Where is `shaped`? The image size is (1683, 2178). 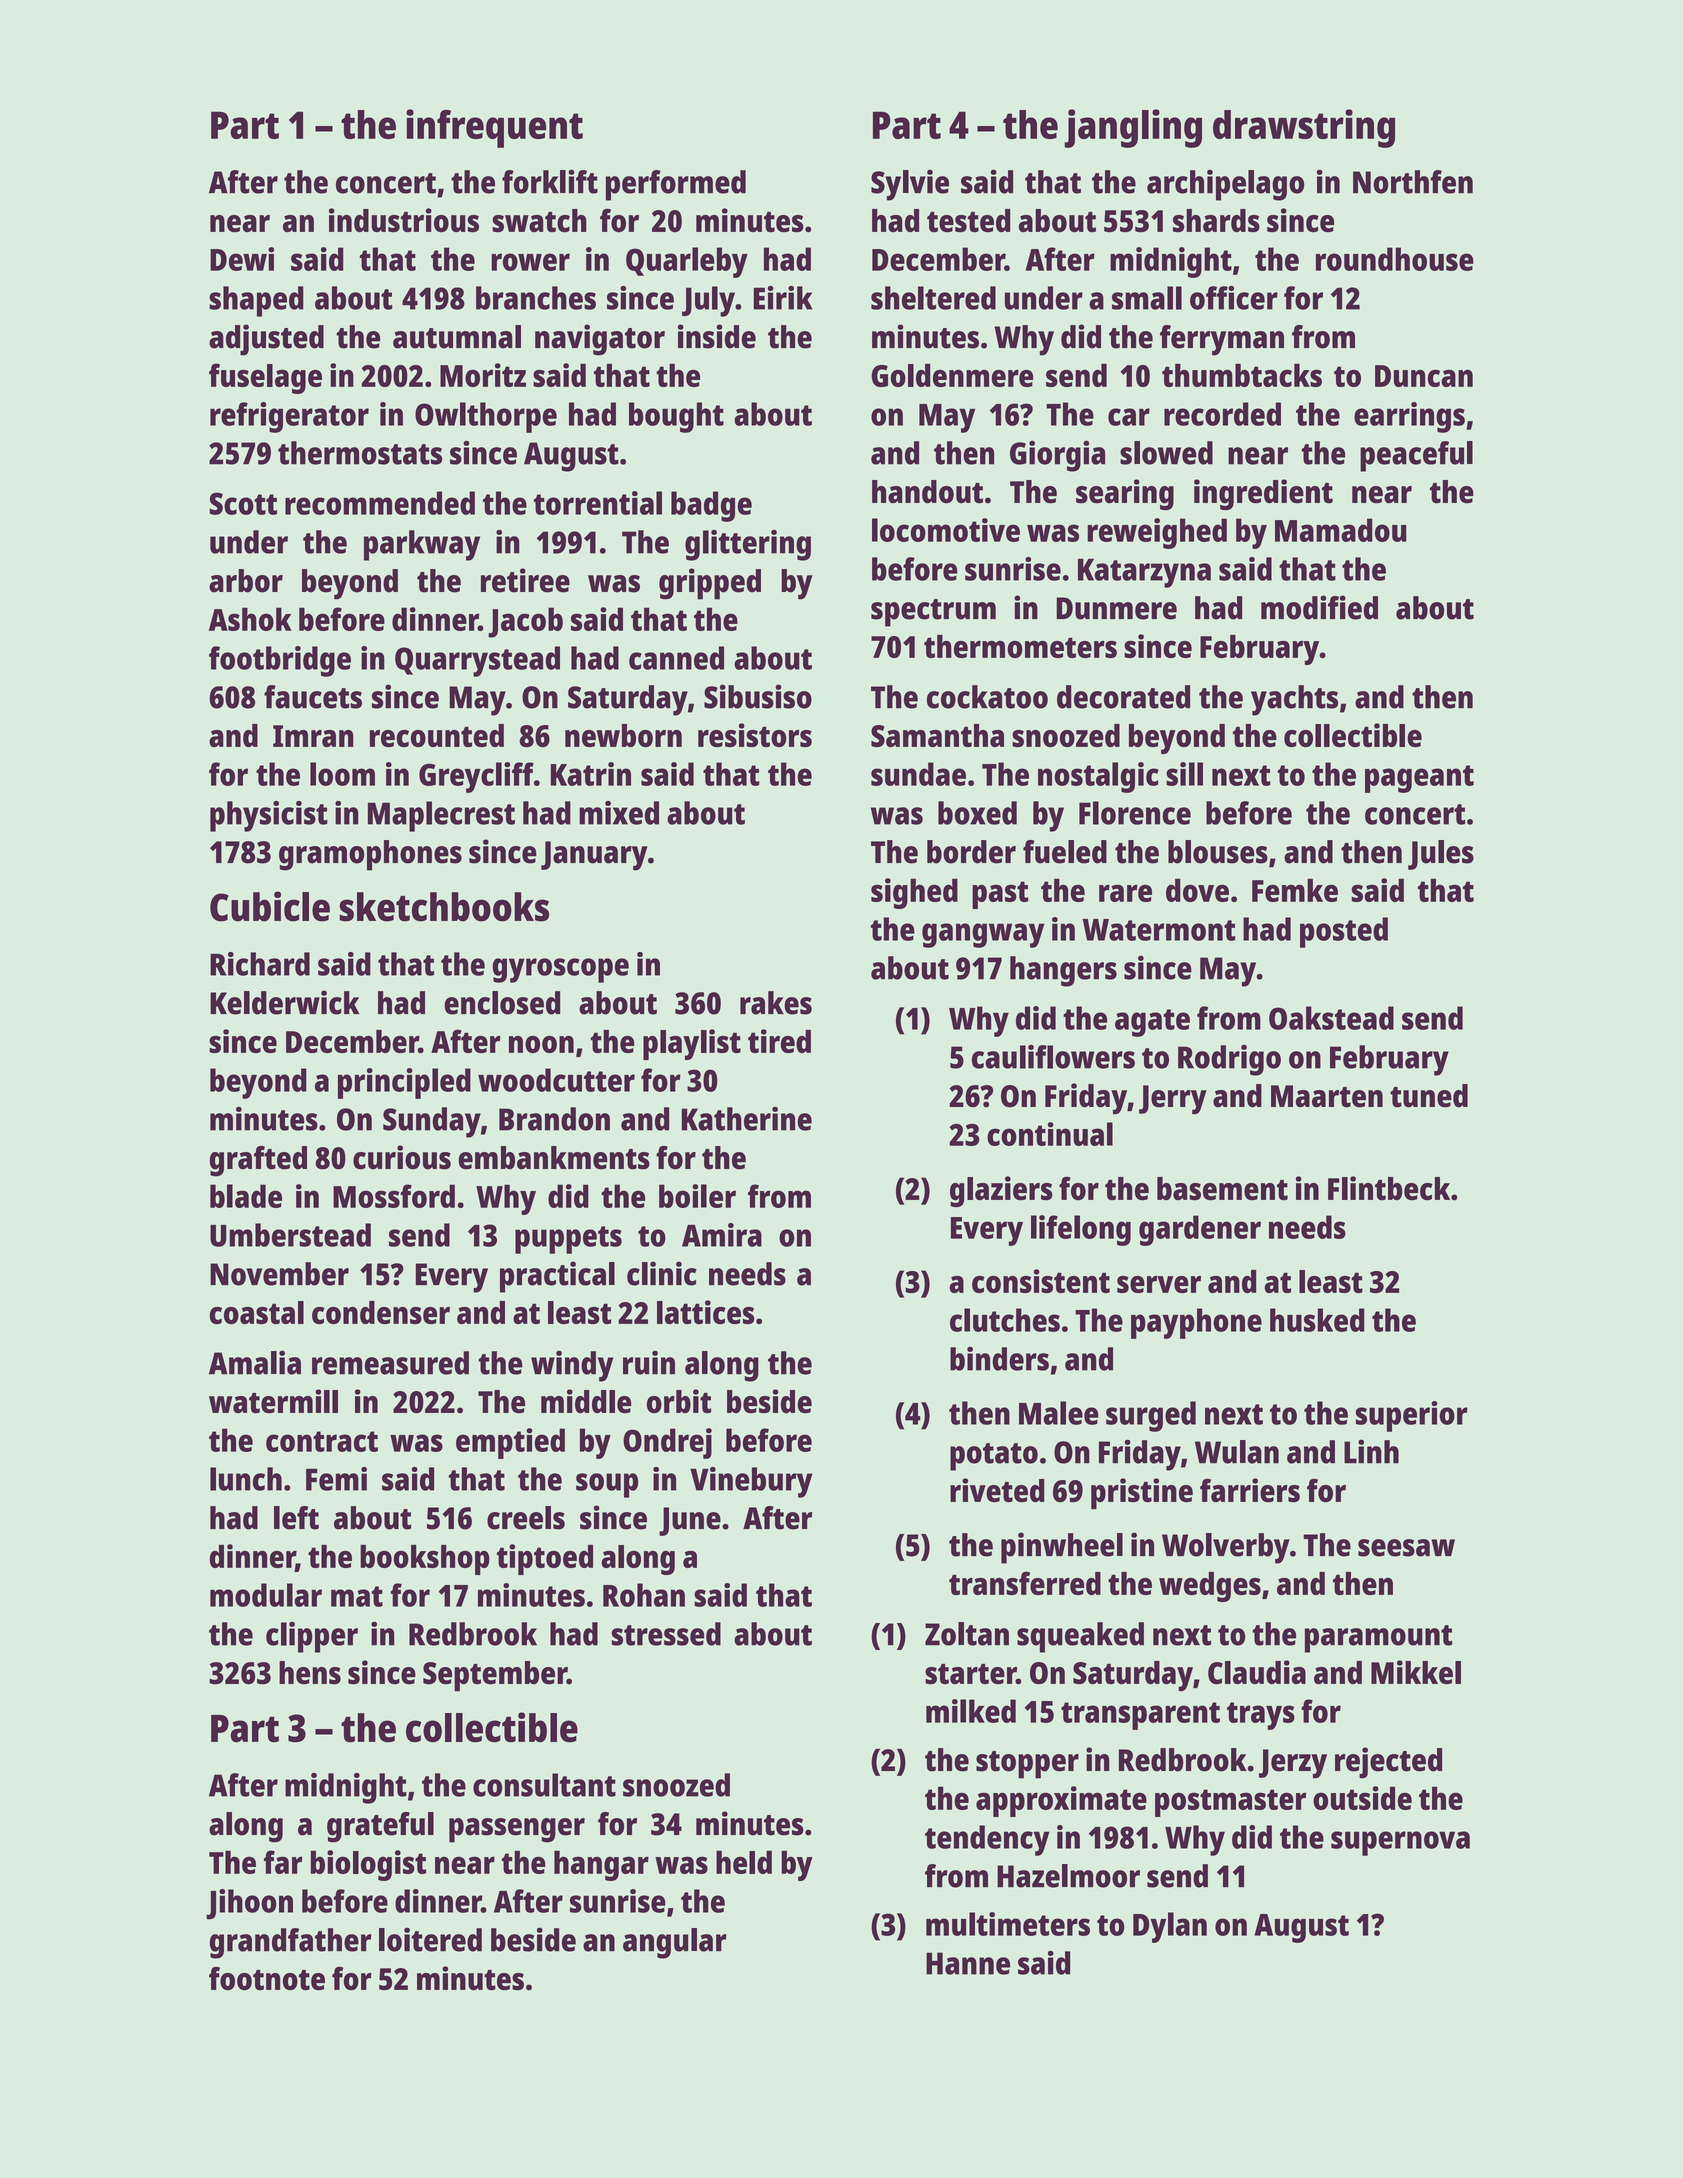
shaped is located at coordinates (256, 301).
